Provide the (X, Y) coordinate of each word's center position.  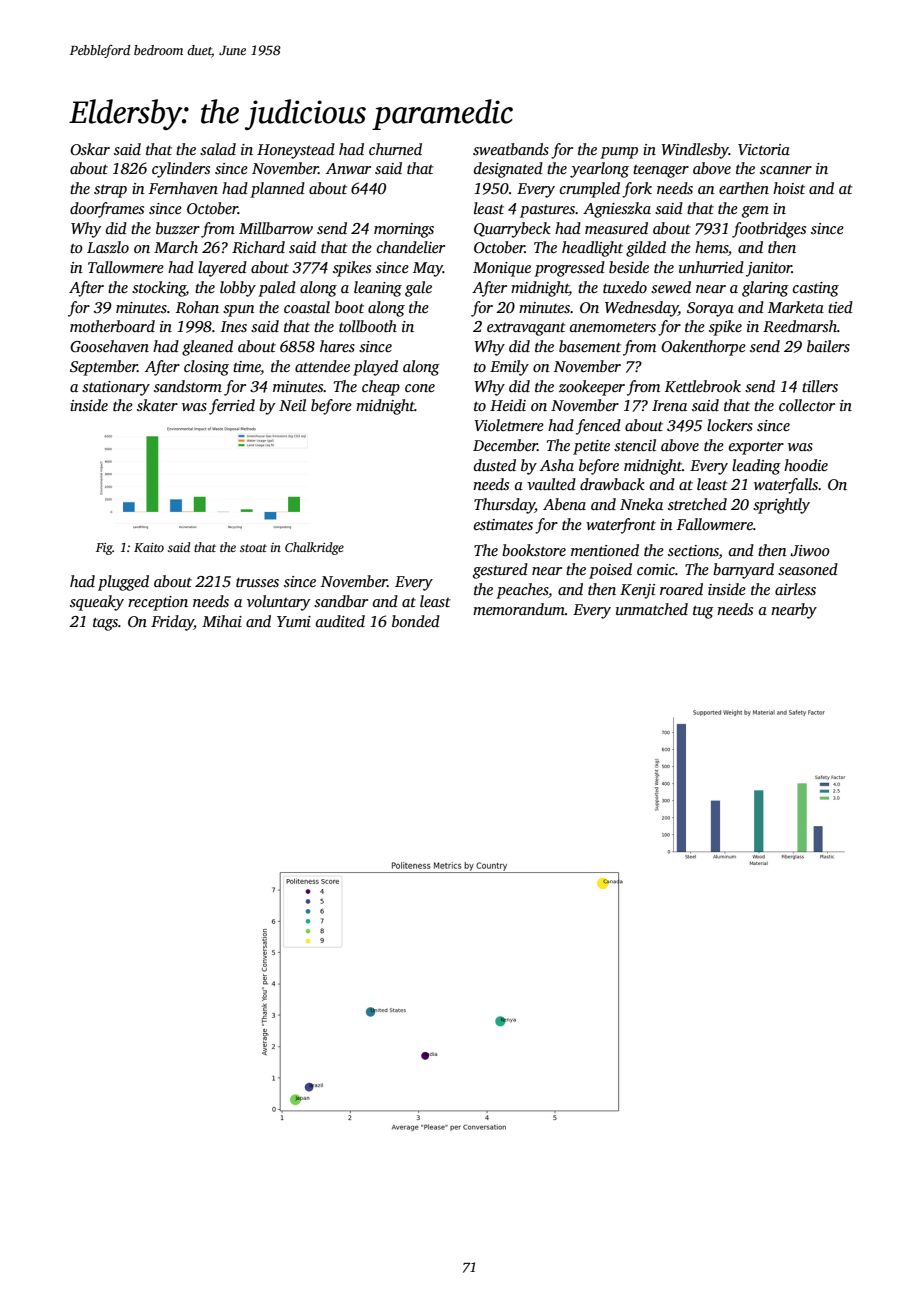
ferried (232, 407)
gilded (646, 249)
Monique (502, 269)
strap (110, 191)
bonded (416, 621)
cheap (381, 388)
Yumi (294, 621)
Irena (669, 405)
